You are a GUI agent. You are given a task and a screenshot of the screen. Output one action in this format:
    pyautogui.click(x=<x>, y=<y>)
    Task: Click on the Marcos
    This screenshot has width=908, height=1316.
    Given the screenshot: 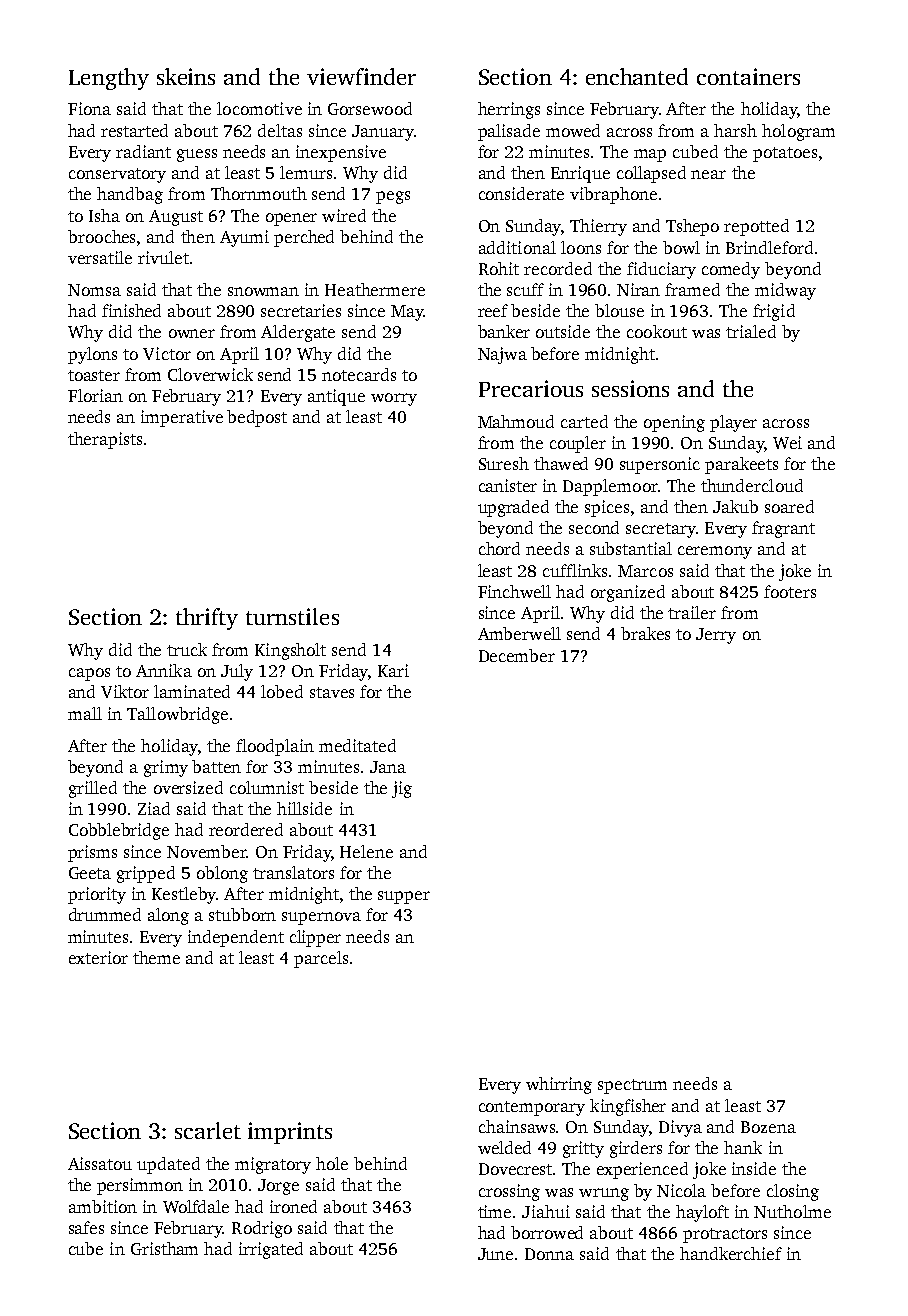 What is the action you would take?
    pyautogui.click(x=645, y=571)
